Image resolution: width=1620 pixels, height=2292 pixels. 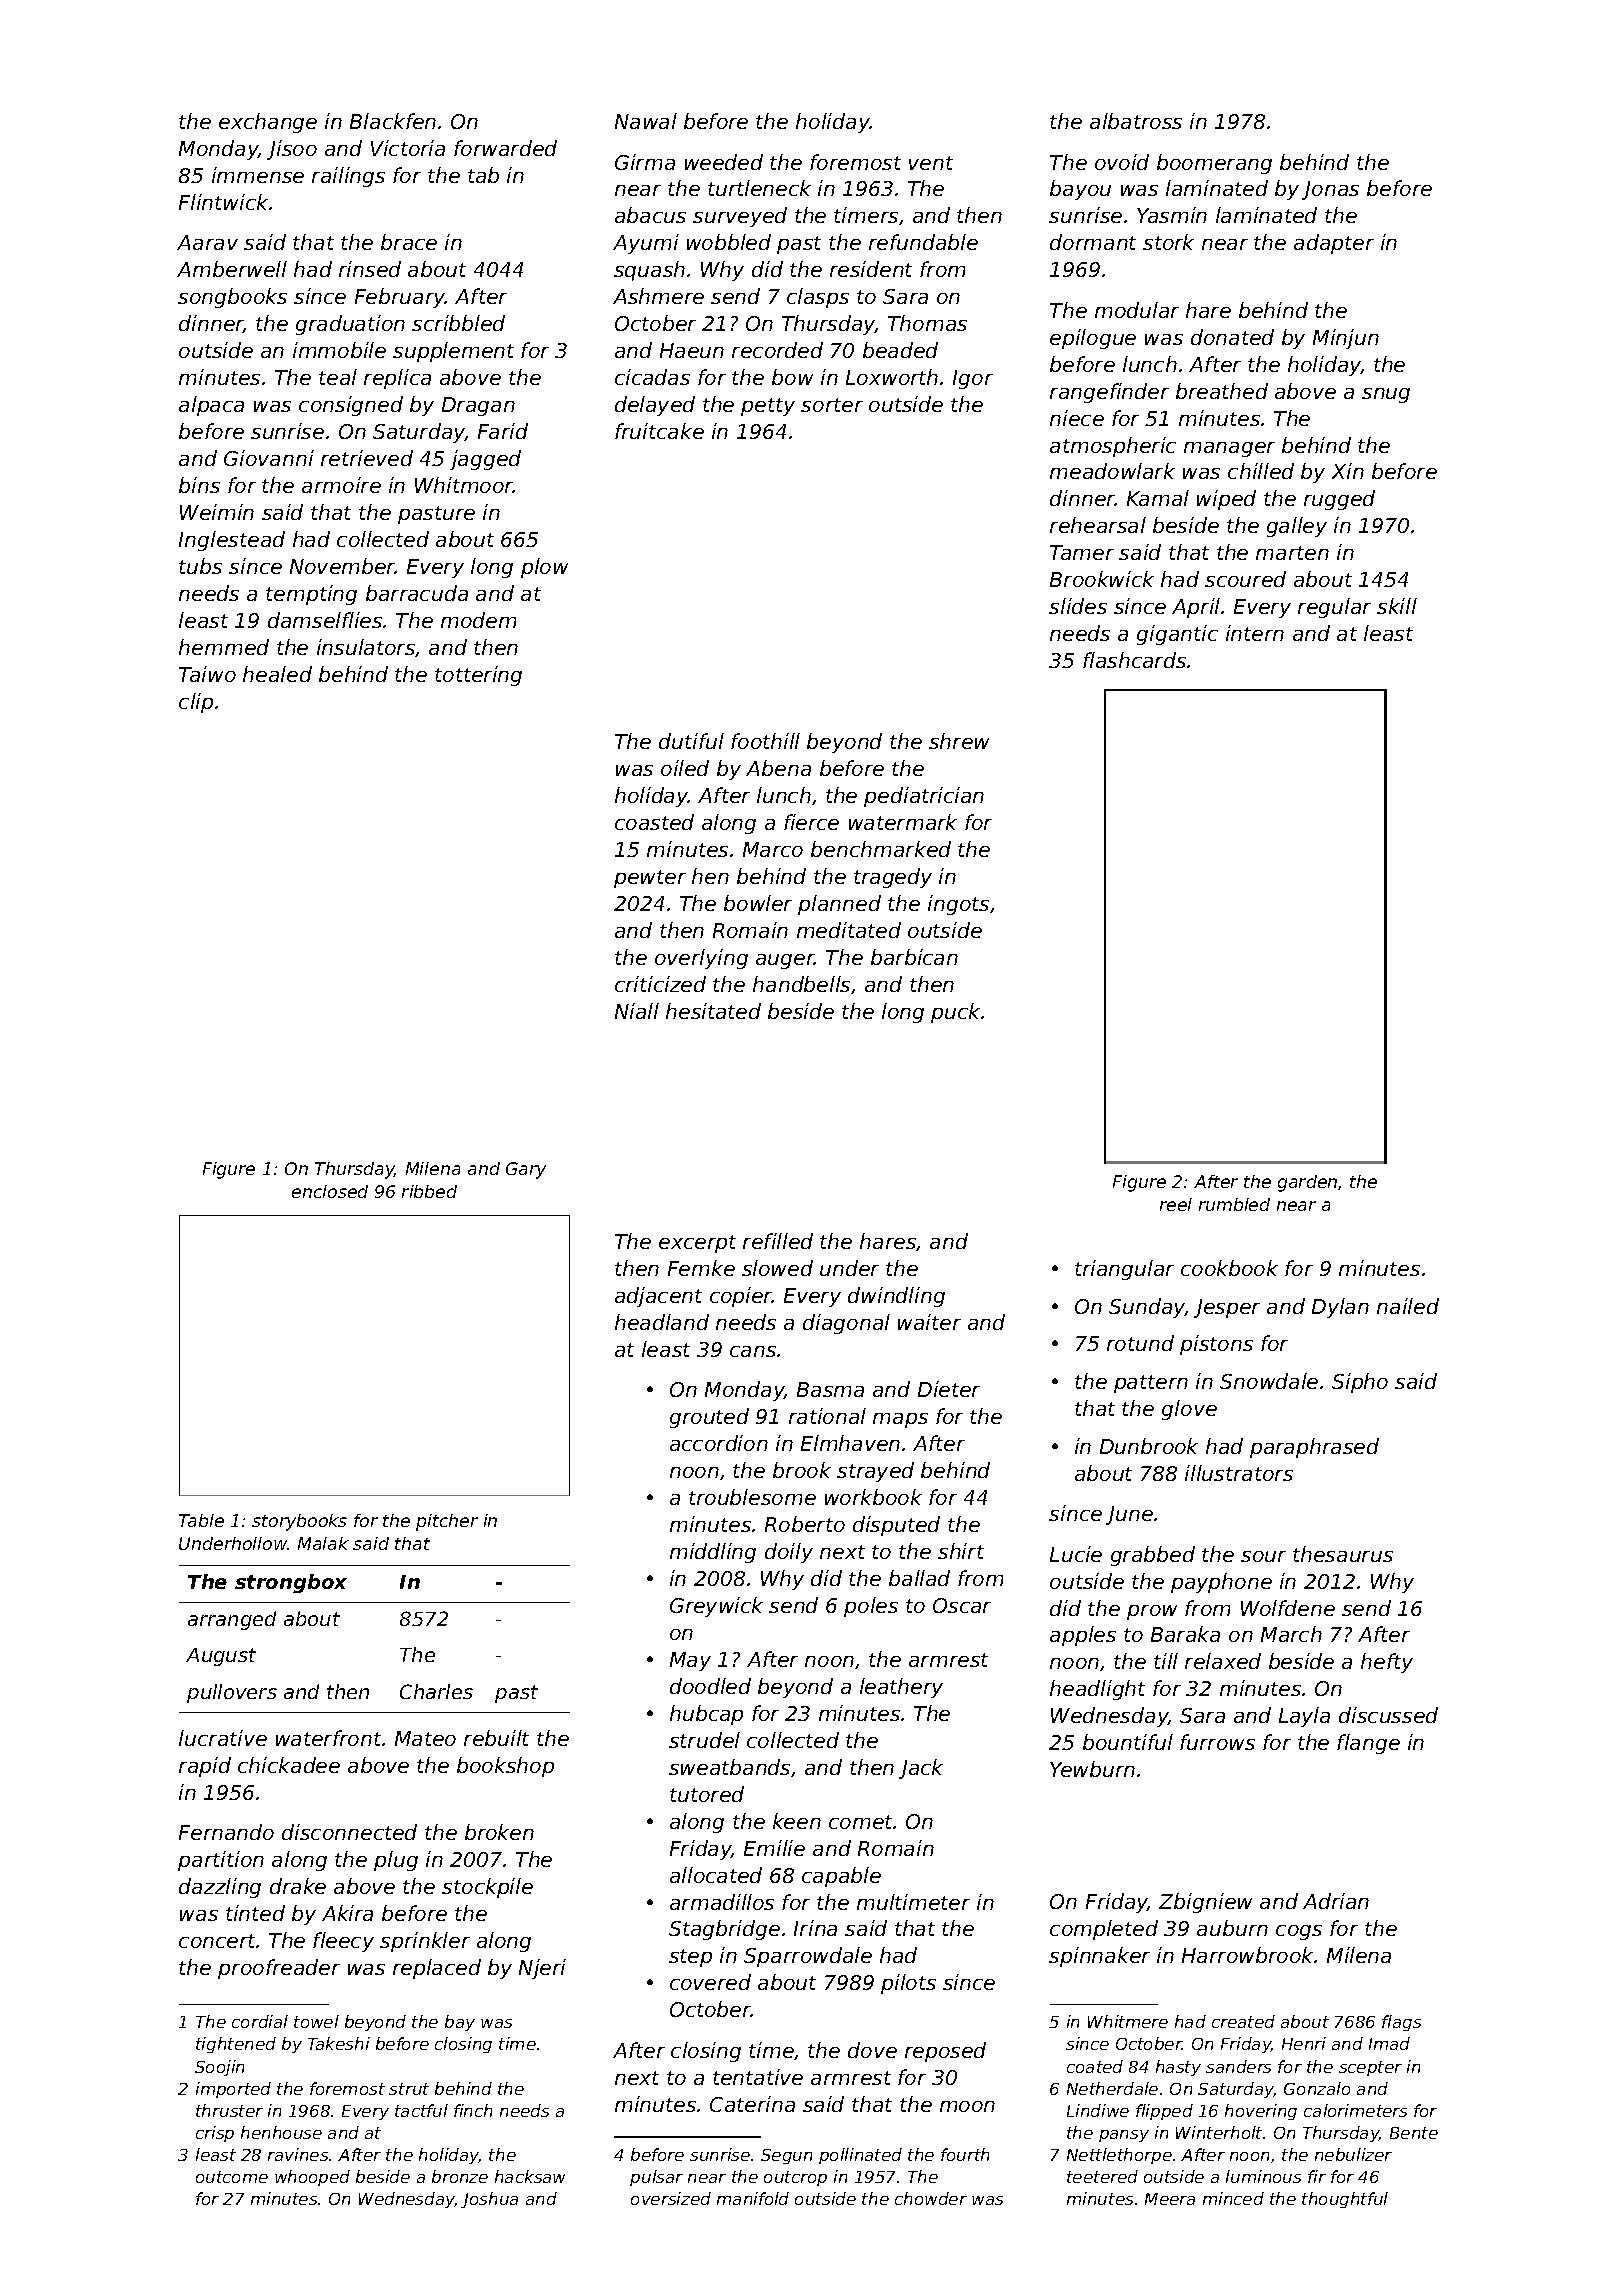 What do you see at coordinates (299, 1522) in the page?
I see `storybooks` at bounding box center [299, 1522].
